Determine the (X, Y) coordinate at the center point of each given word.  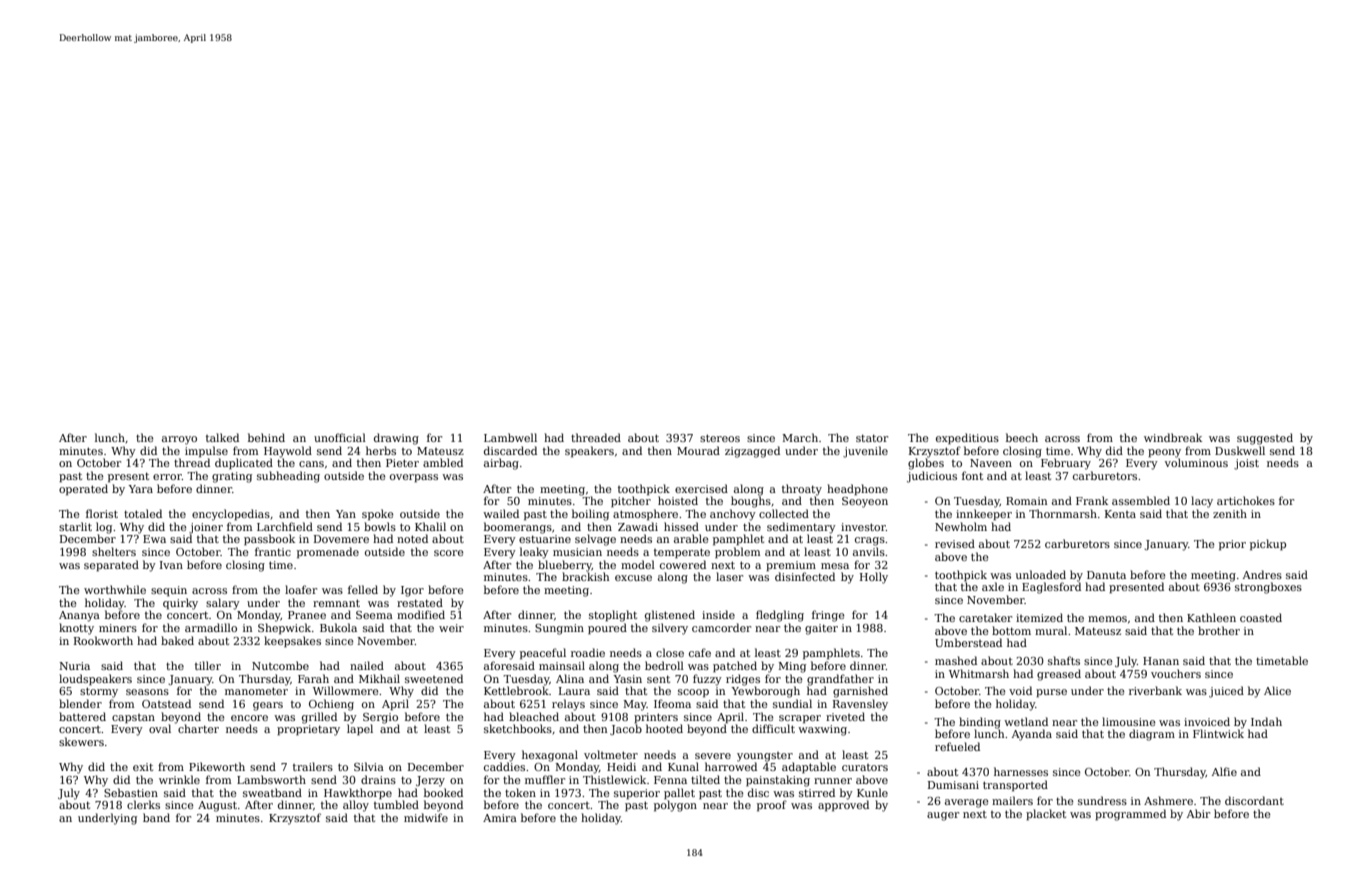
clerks (143, 804)
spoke (378, 515)
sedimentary (801, 528)
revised (955, 543)
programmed (1130, 815)
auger (943, 816)
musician (577, 552)
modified (421, 614)
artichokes (1246, 500)
